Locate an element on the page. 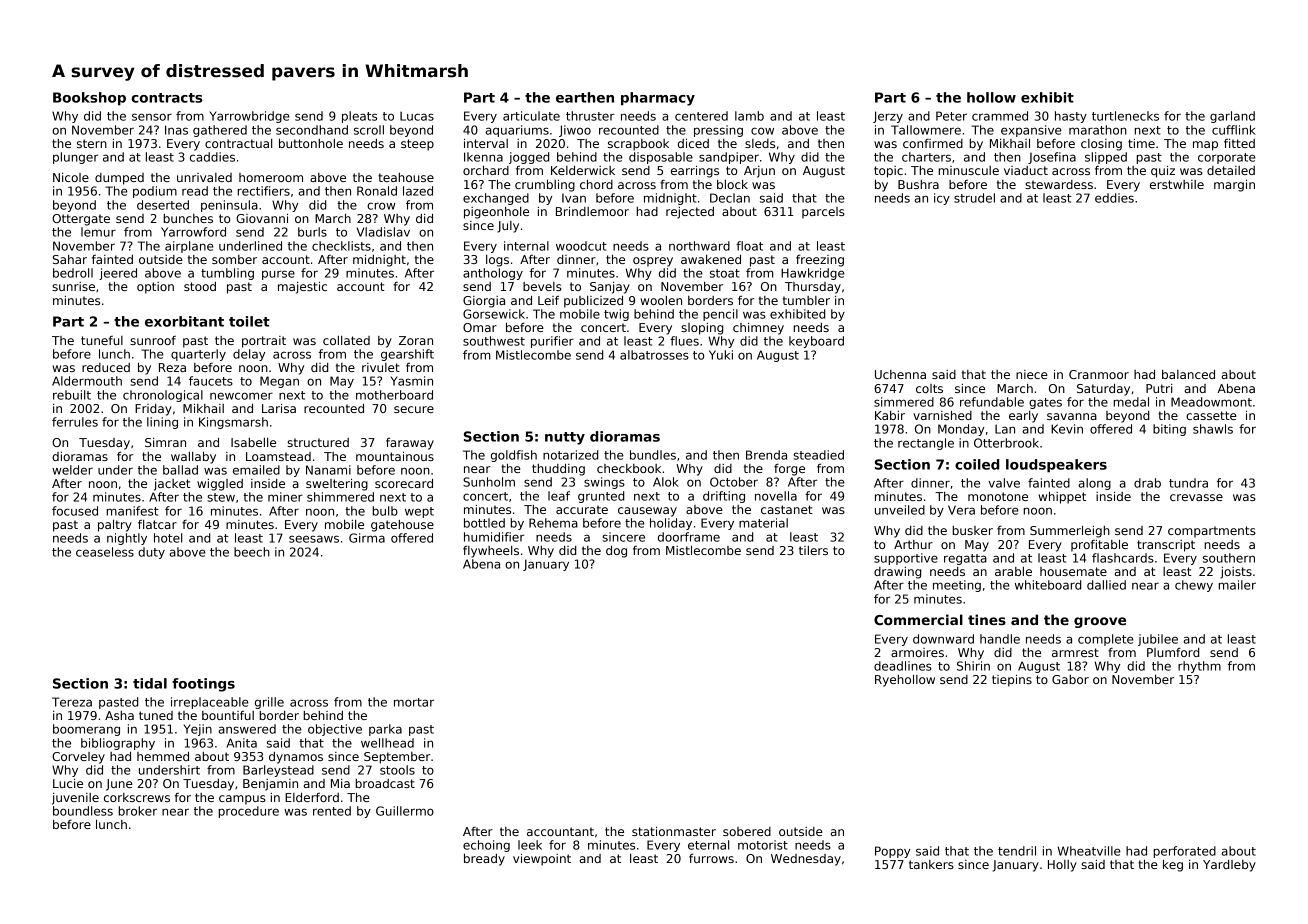 This page has height=924, width=1308. quiz is located at coordinates (1163, 172).
